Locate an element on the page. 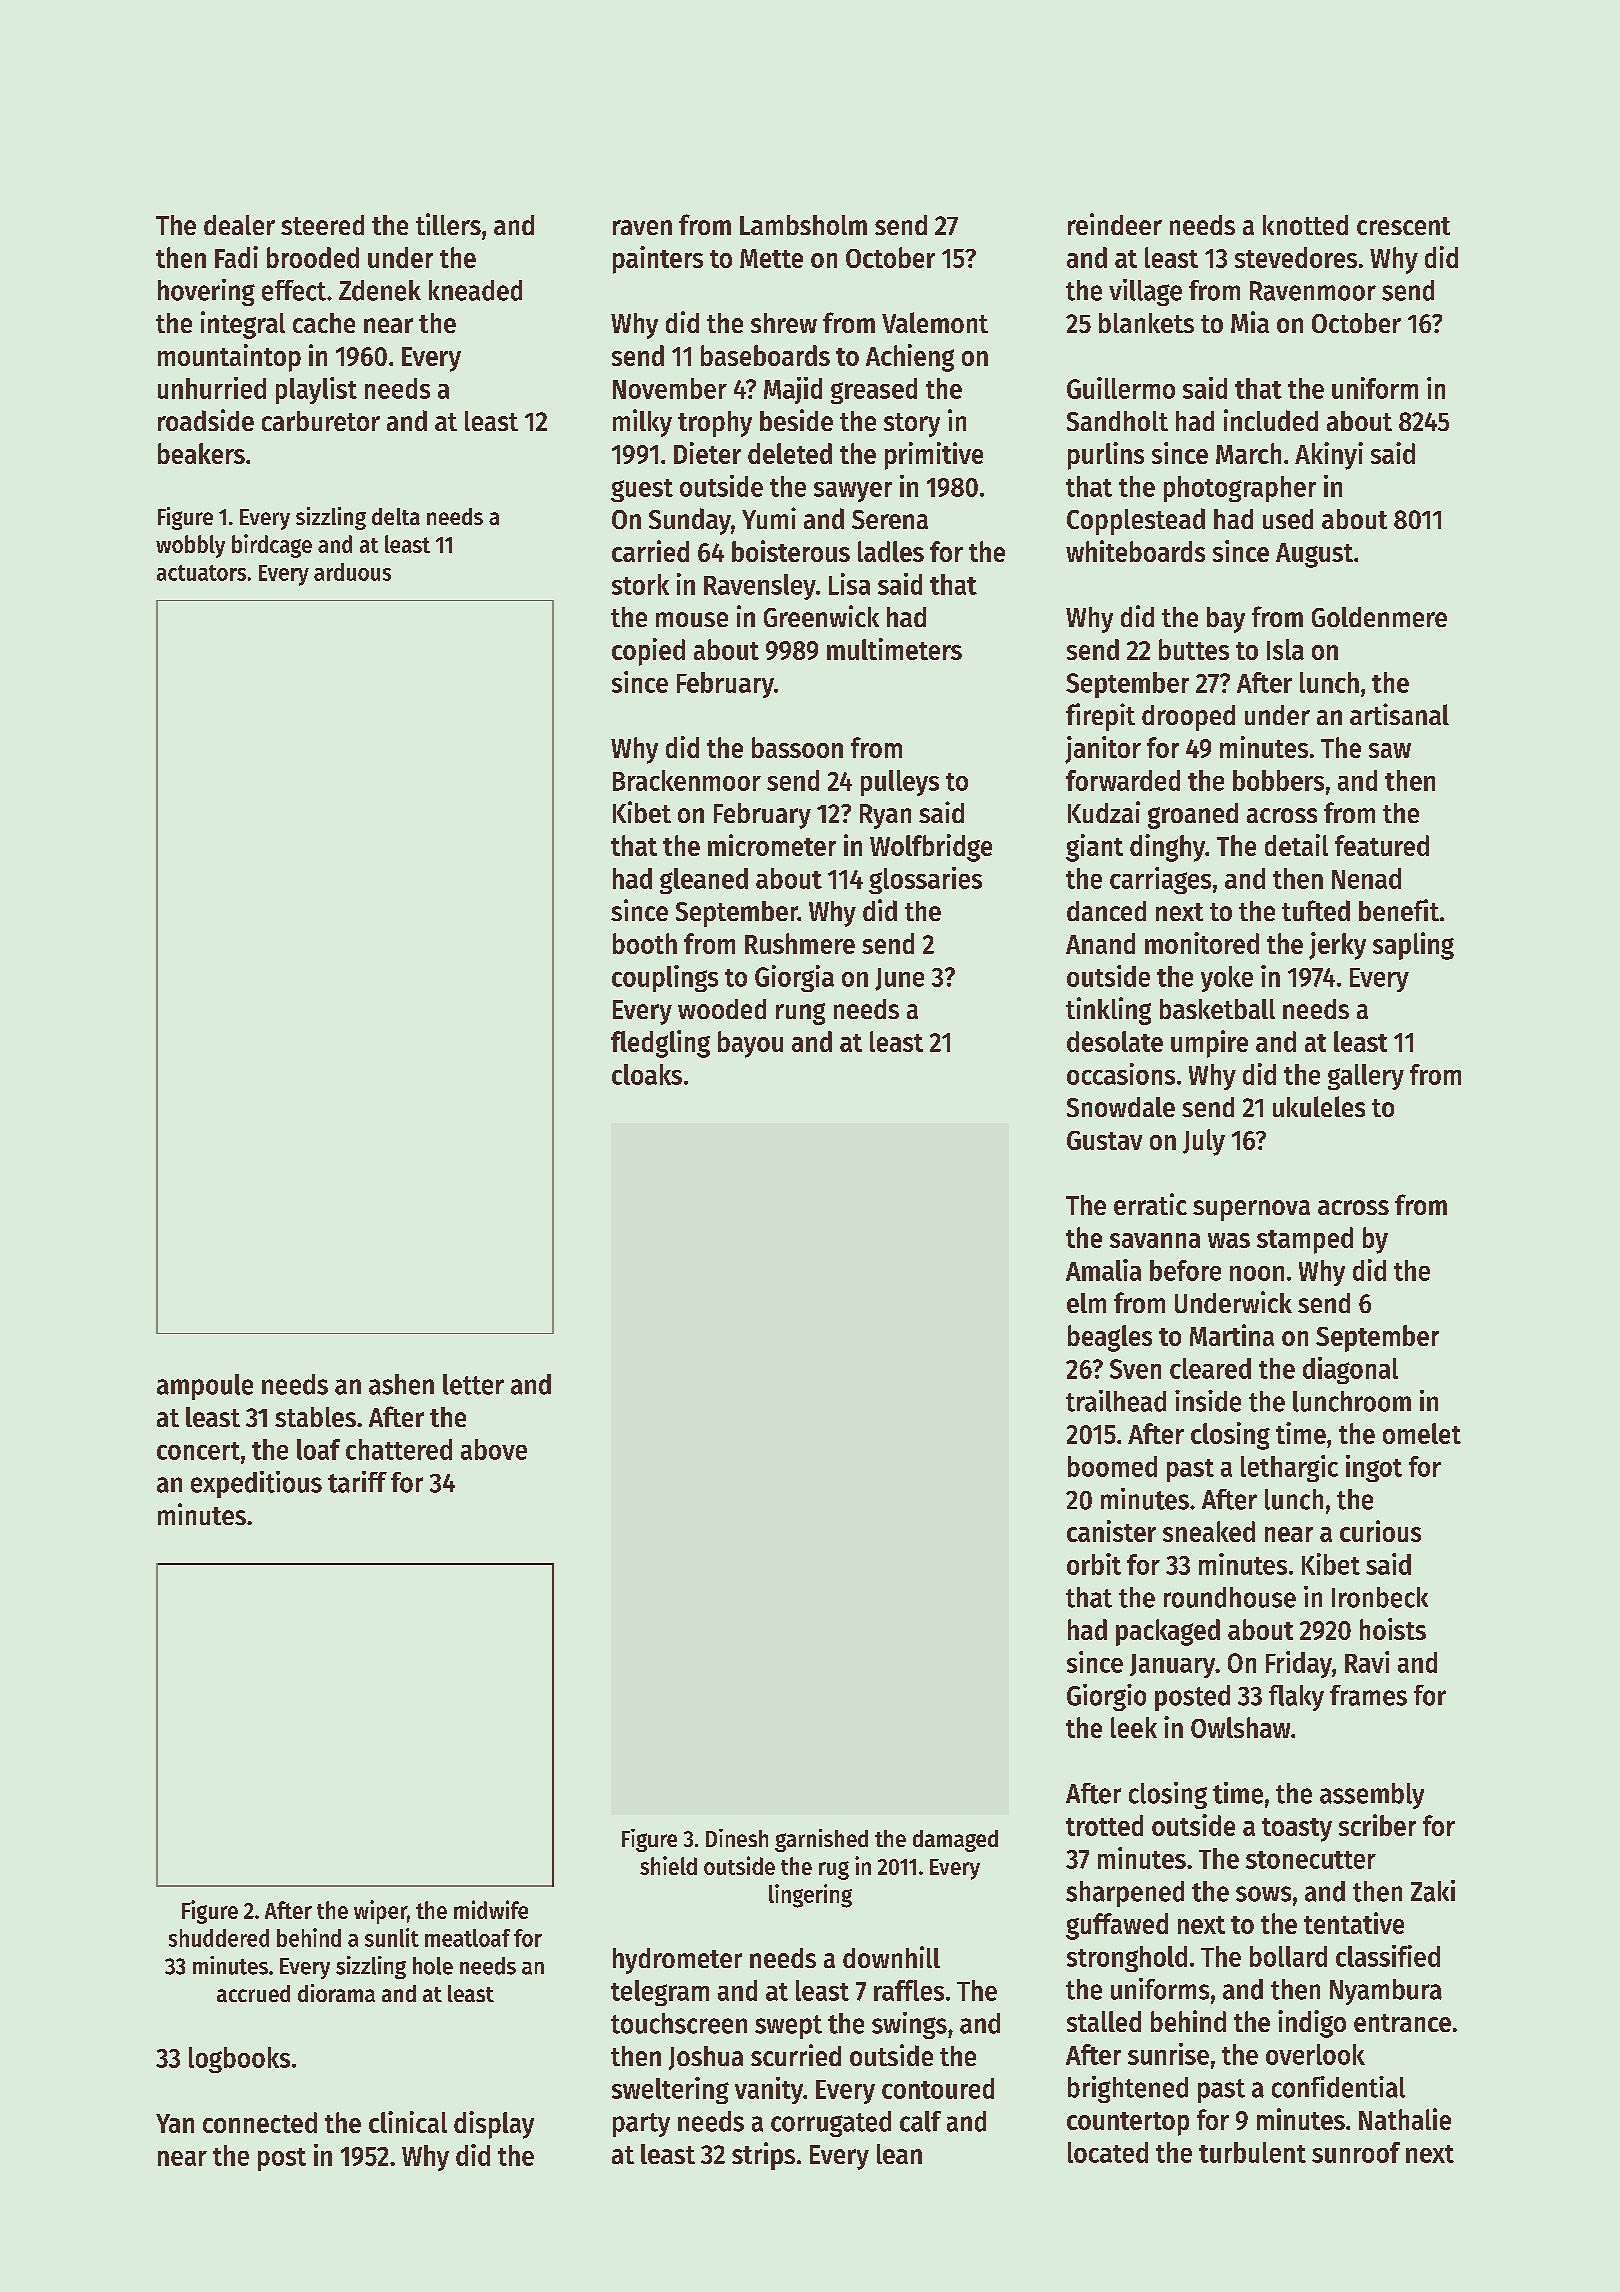  Sunday is located at coordinates (690, 521).
